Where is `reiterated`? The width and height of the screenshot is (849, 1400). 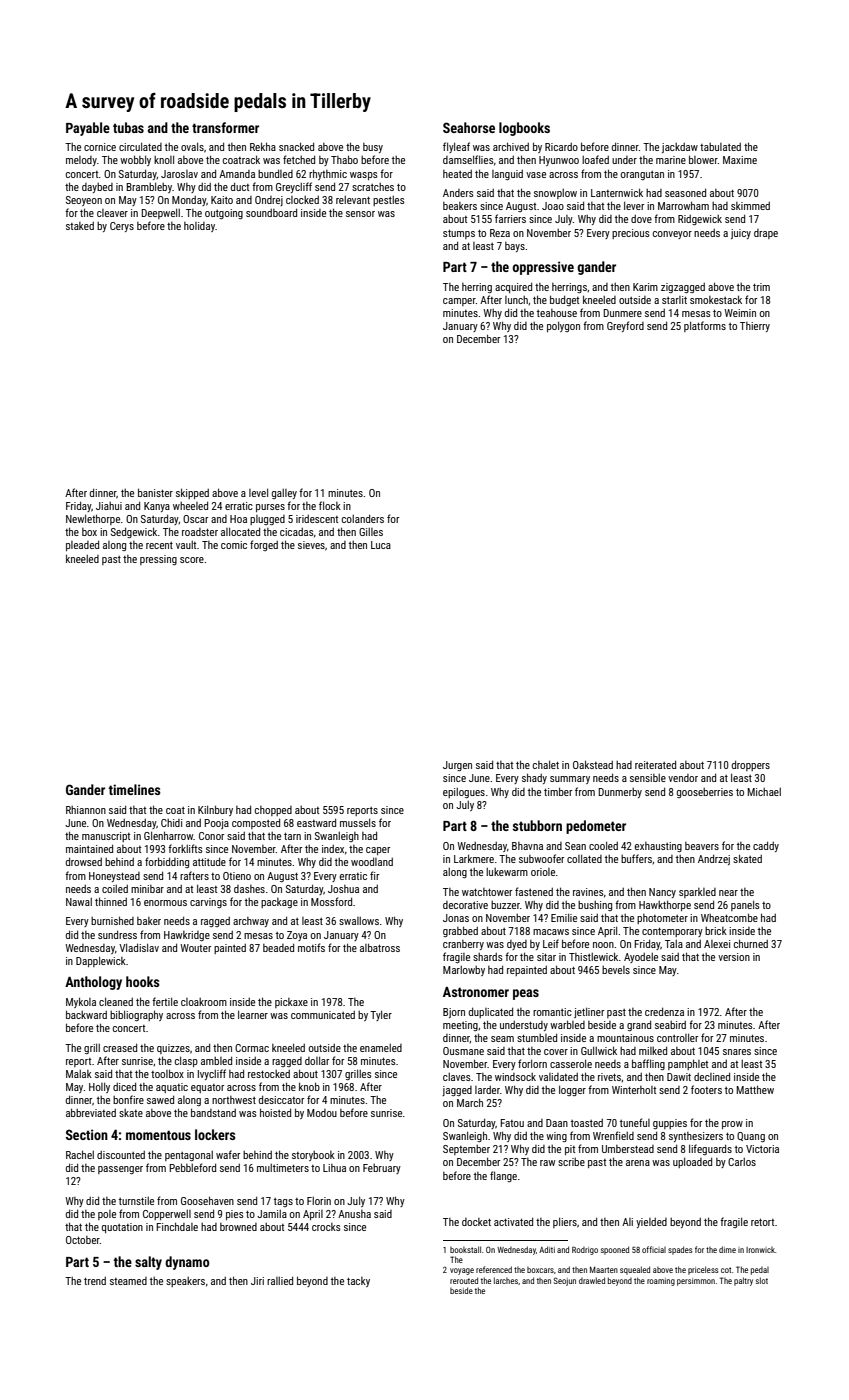
reiterated is located at coordinates (655, 764).
